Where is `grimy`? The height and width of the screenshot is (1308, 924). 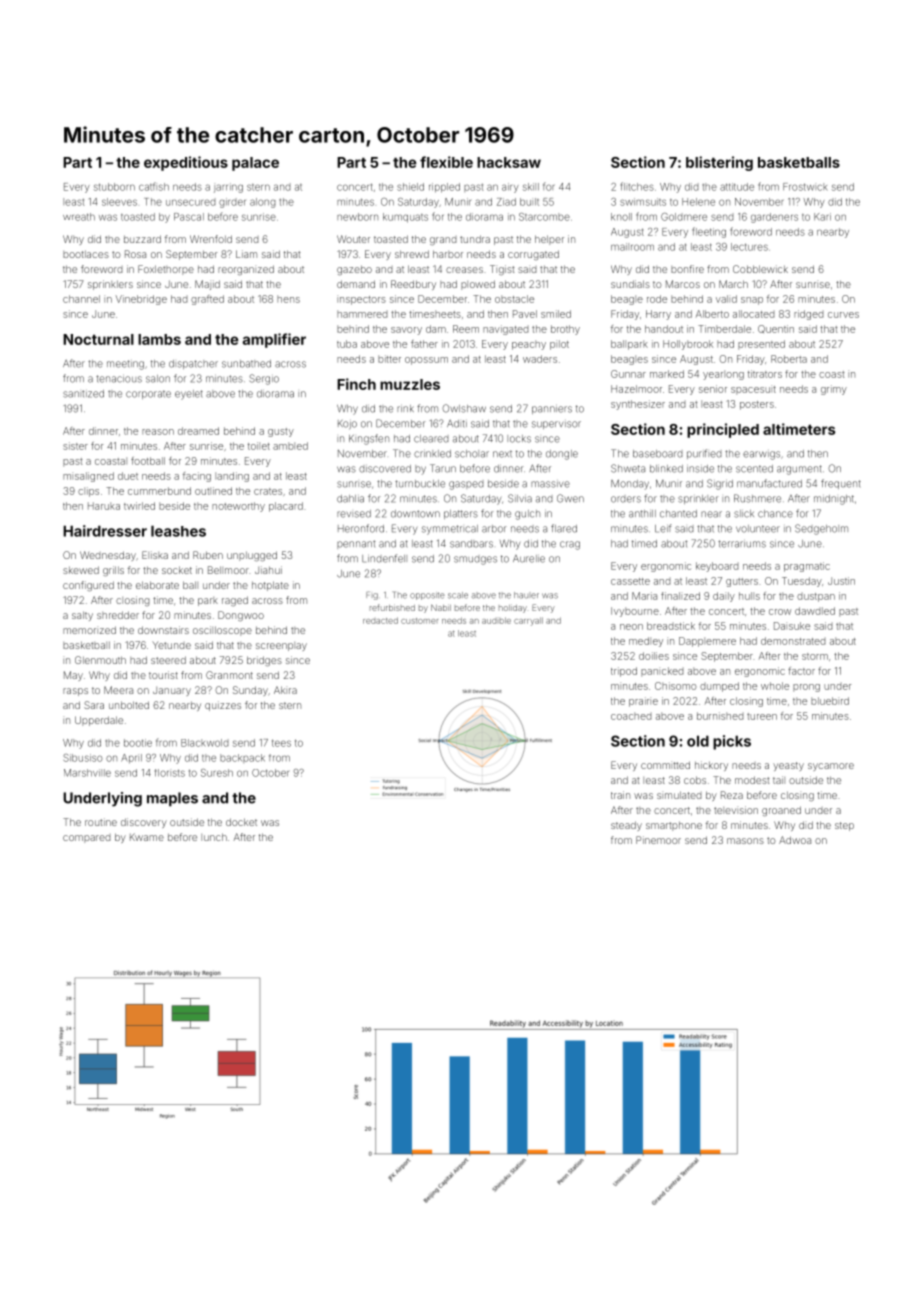 grimy is located at coordinates (834, 390).
